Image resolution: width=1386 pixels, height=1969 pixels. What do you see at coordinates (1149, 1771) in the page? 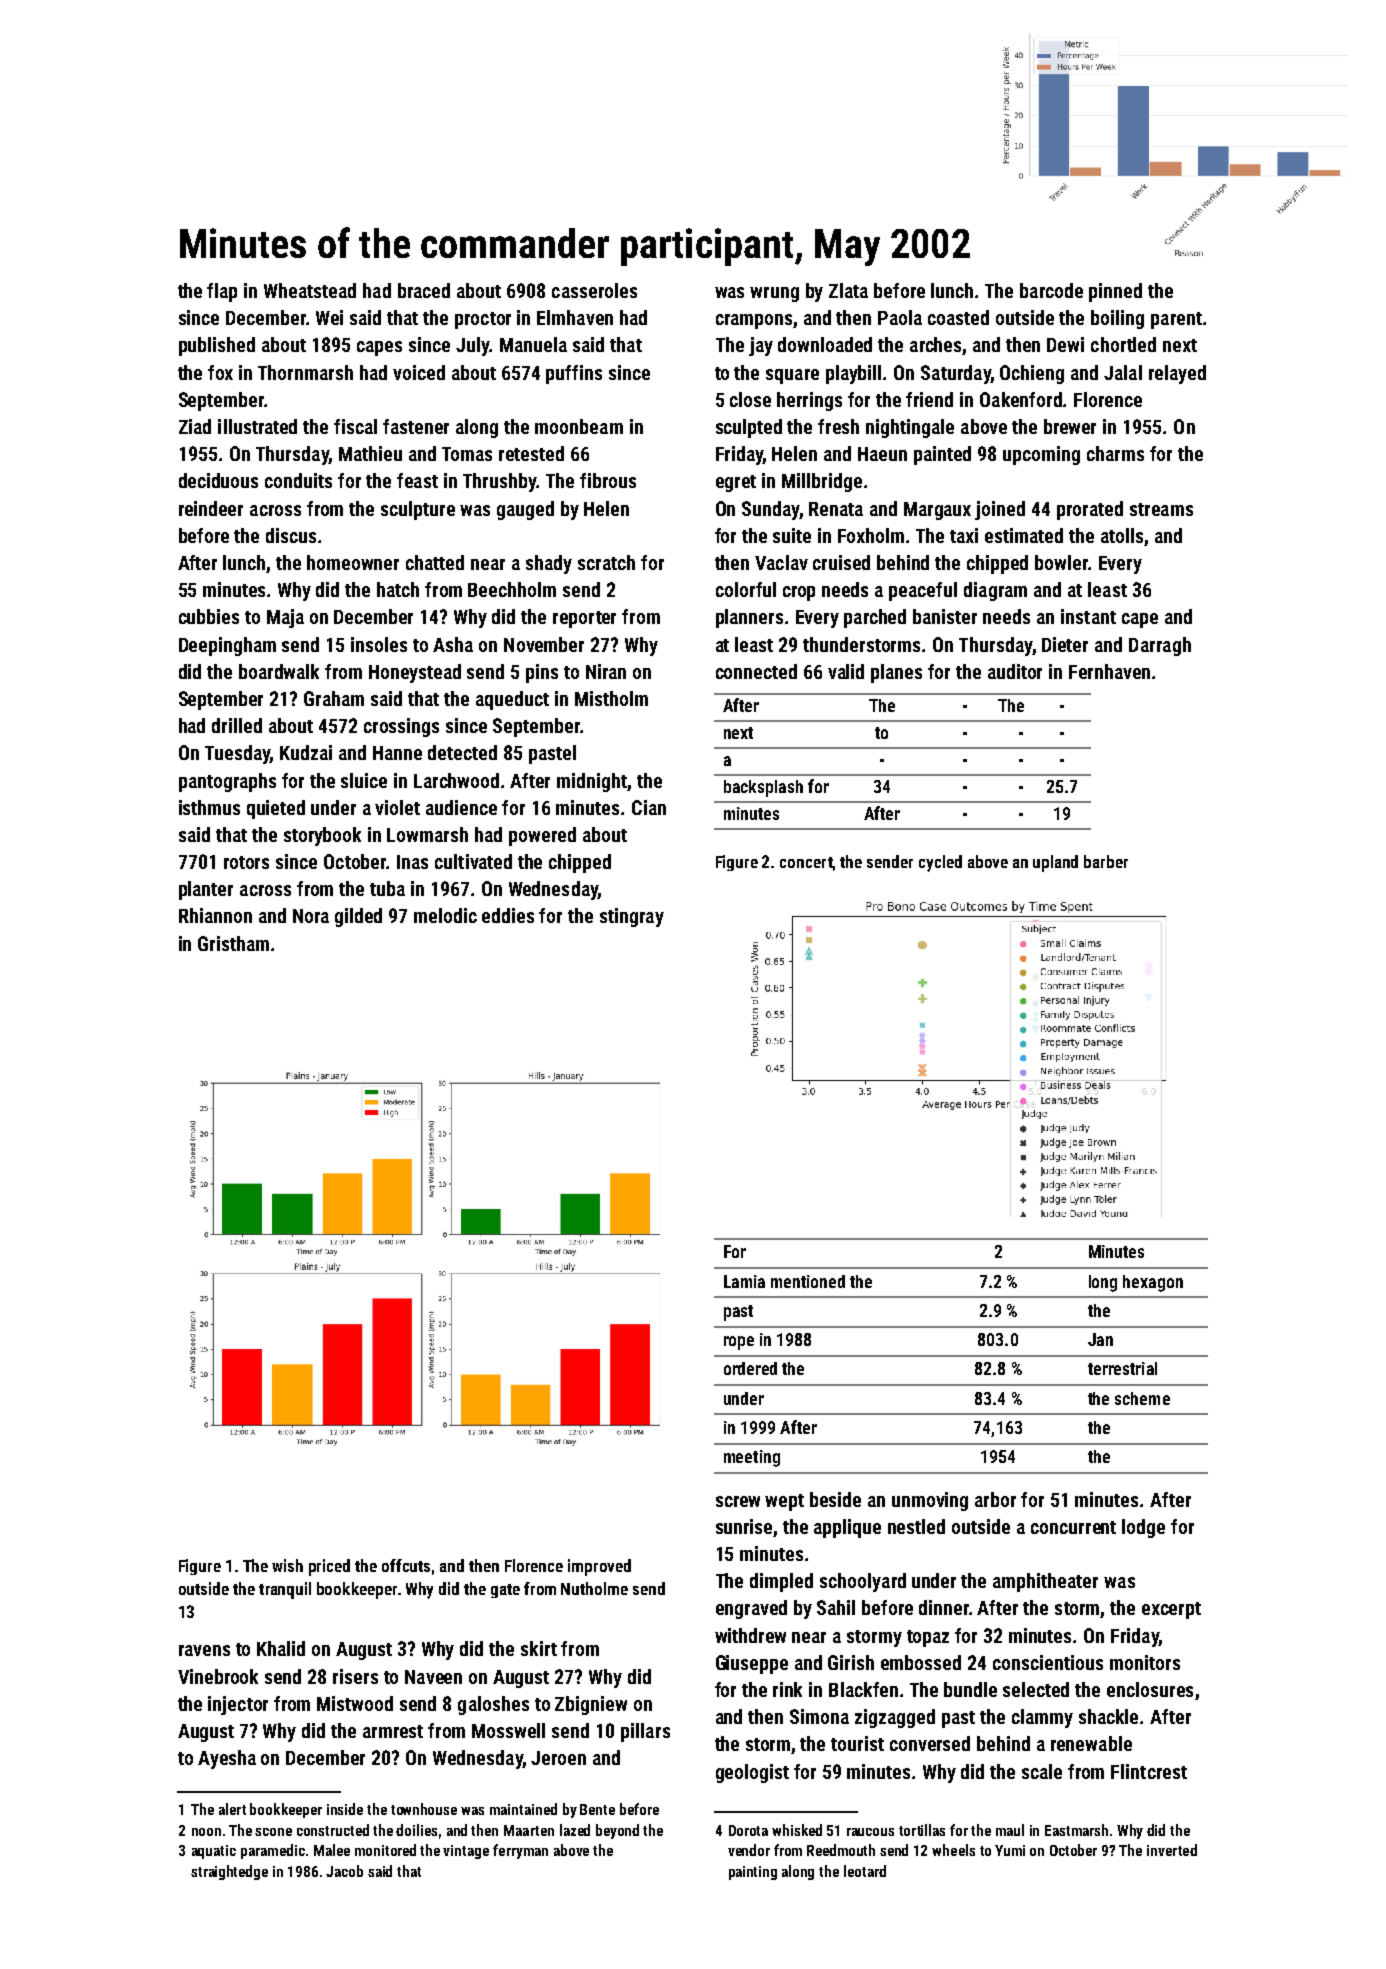
I see `Flintcrest` at bounding box center [1149, 1771].
